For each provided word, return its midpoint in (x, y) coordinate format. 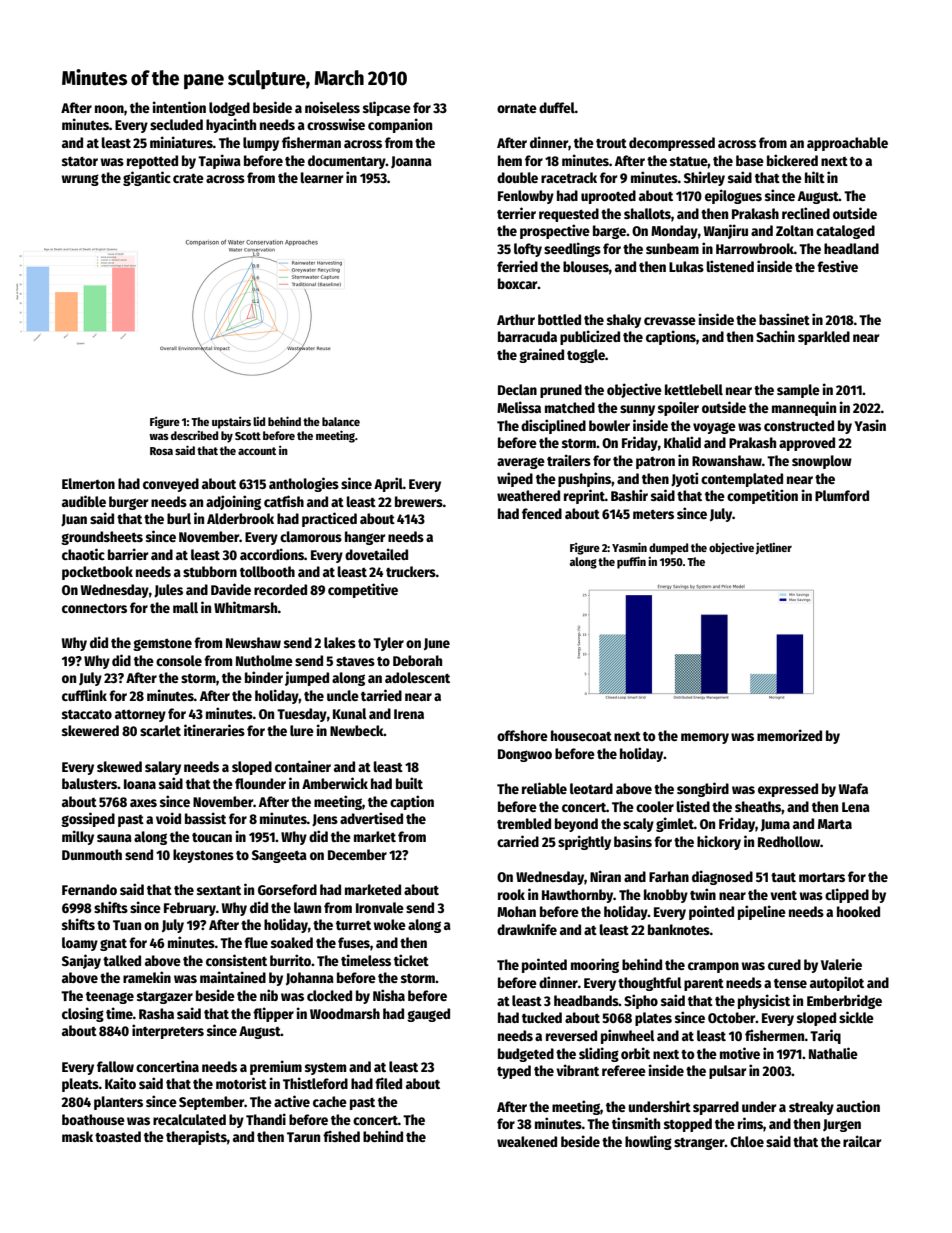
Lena (856, 807)
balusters (90, 783)
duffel (557, 107)
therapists (196, 1137)
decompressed (672, 144)
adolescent (417, 677)
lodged (229, 109)
